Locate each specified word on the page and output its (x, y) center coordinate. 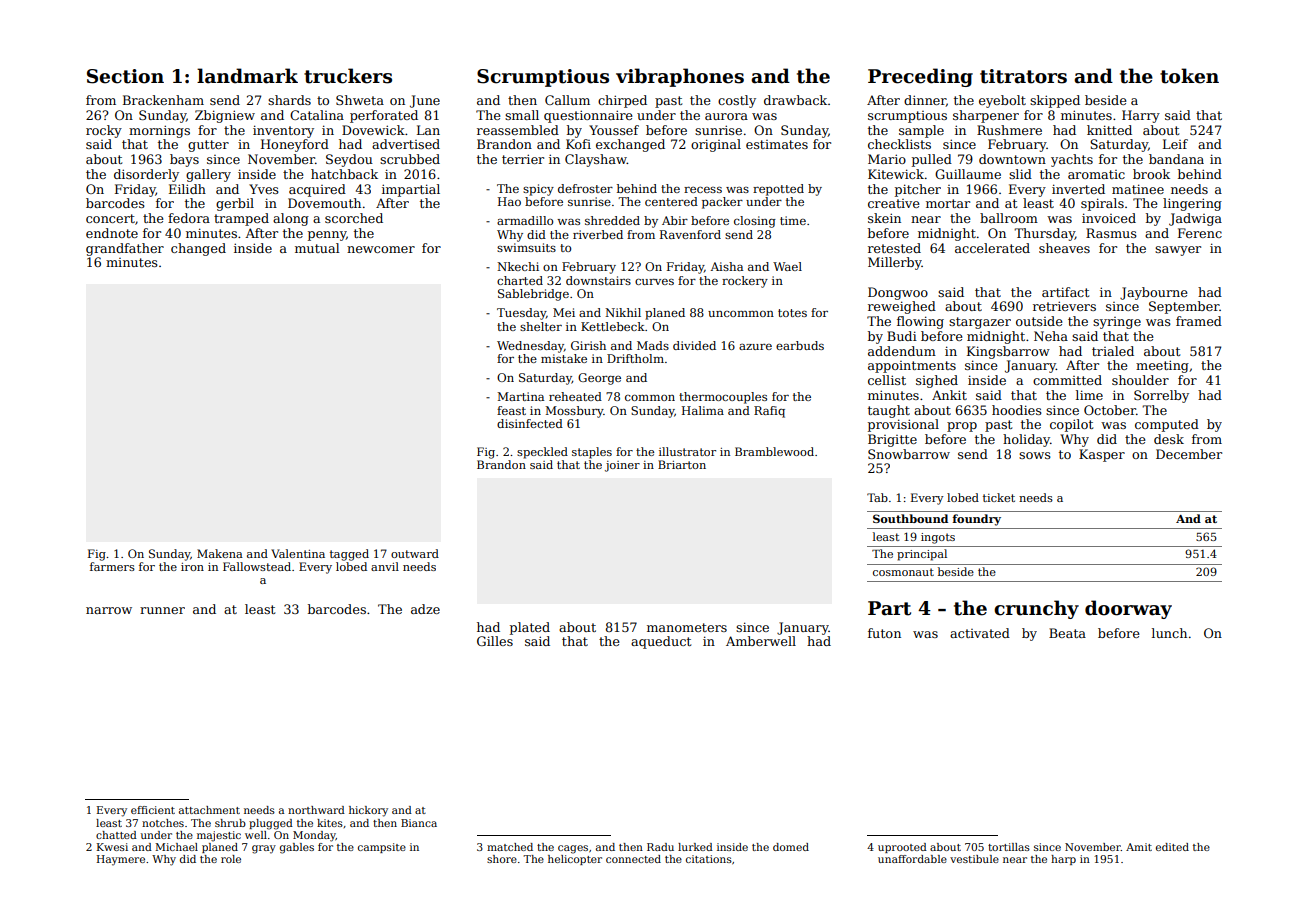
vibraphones (680, 77)
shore (502, 859)
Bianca (419, 823)
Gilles (495, 641)
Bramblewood (774, 451)
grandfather (125, 249)
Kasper (1102, 455)
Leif (1175, 144)
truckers (348, 76)
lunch (1169, 633)
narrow (109, 610)
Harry (1141, 116)
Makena (220, 553)
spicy (538, 190)
